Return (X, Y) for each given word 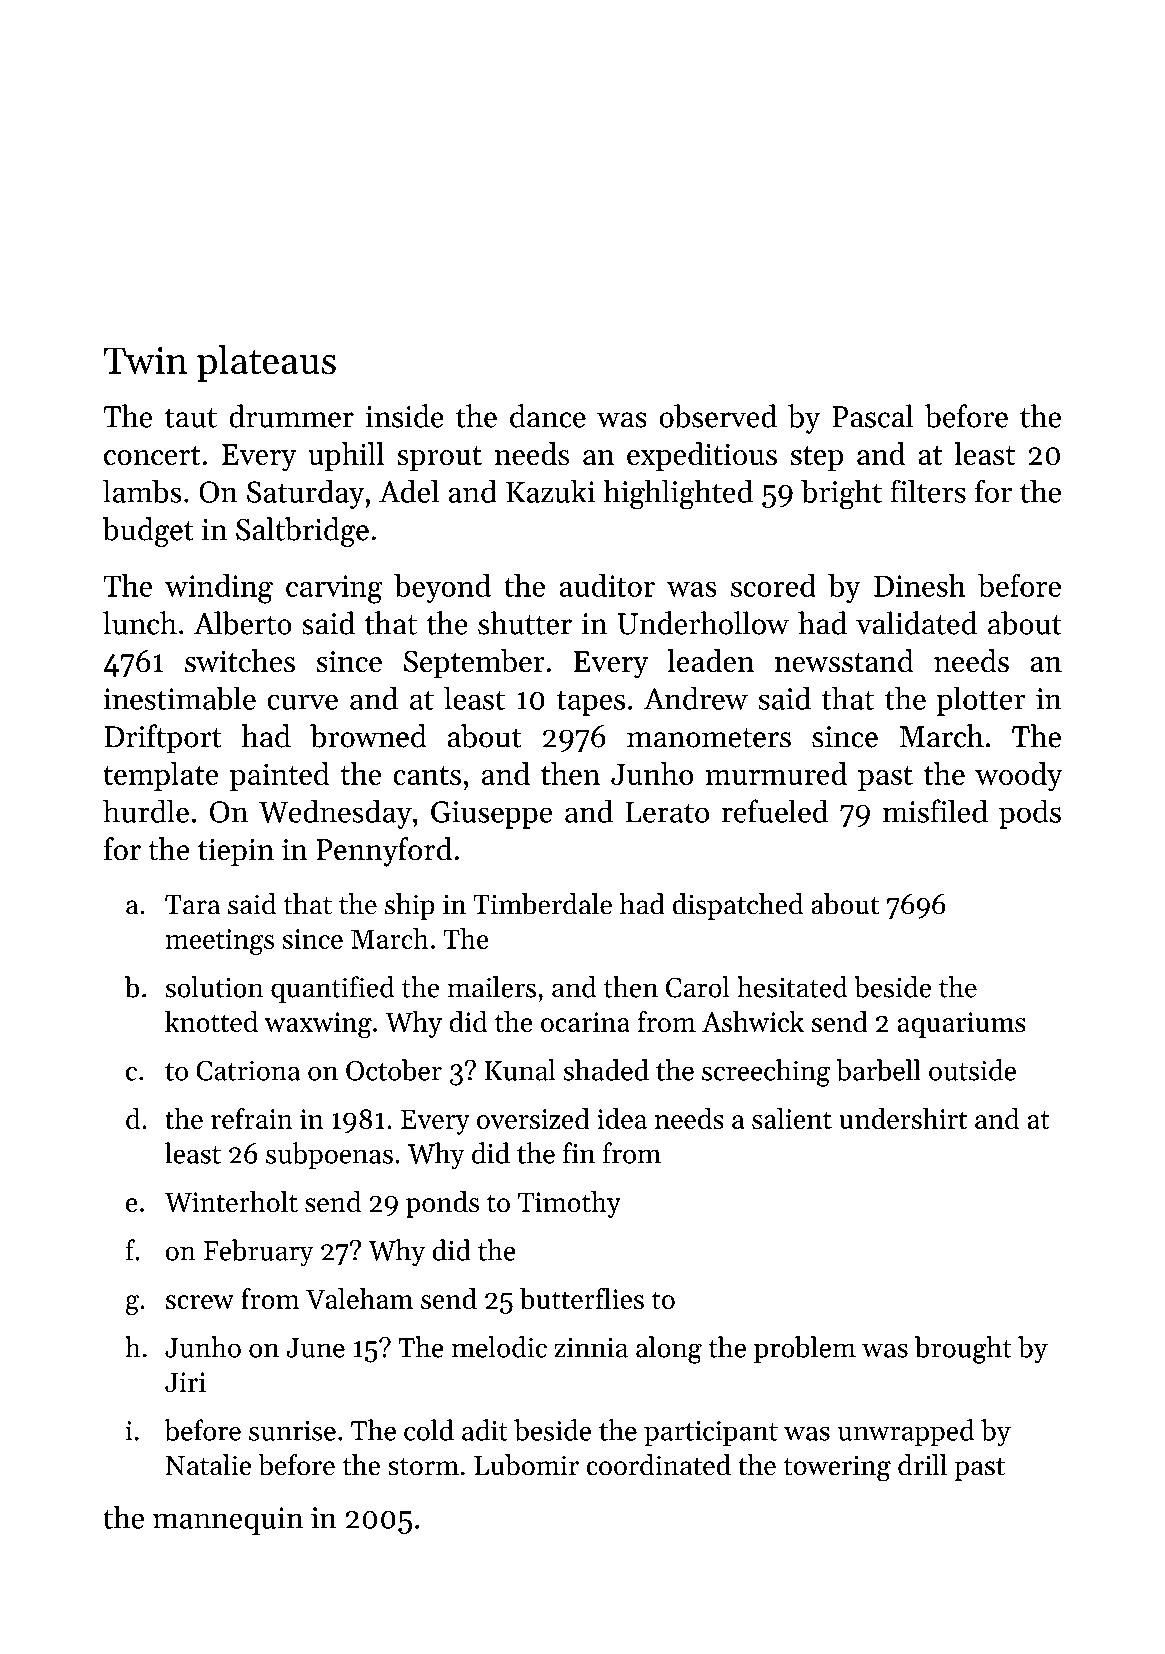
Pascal (872, 416)
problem (805, 1349)
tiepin (236, 852)
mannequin (228, 1521)
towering (837, 1468)
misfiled (935, 811)
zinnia (591, 1348)
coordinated (658, 1465)
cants (427, 775)
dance (548, 416)
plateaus (266, 363)
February (259, 1253)
